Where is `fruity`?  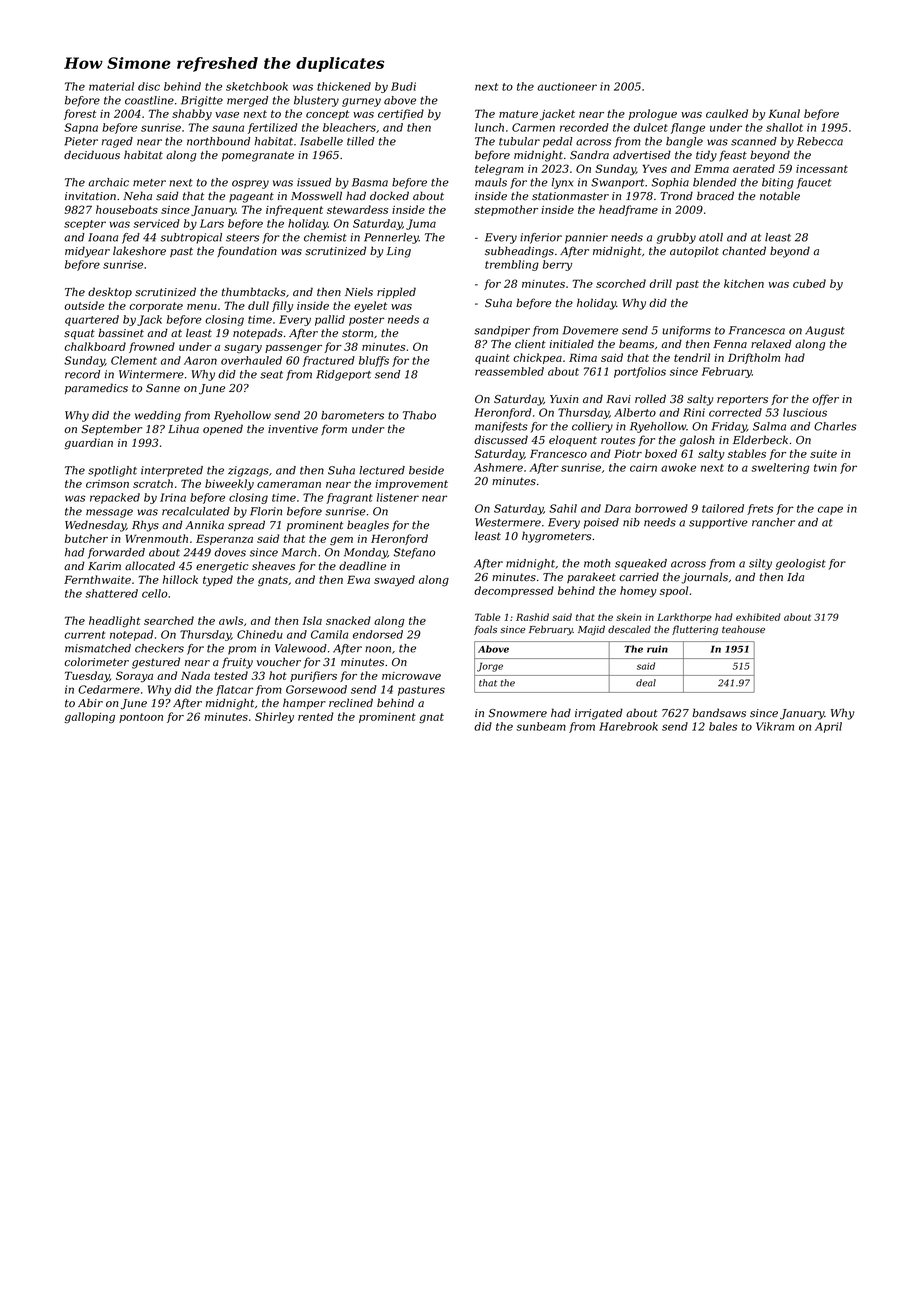 fruity is located at coordinates (237, 663).
